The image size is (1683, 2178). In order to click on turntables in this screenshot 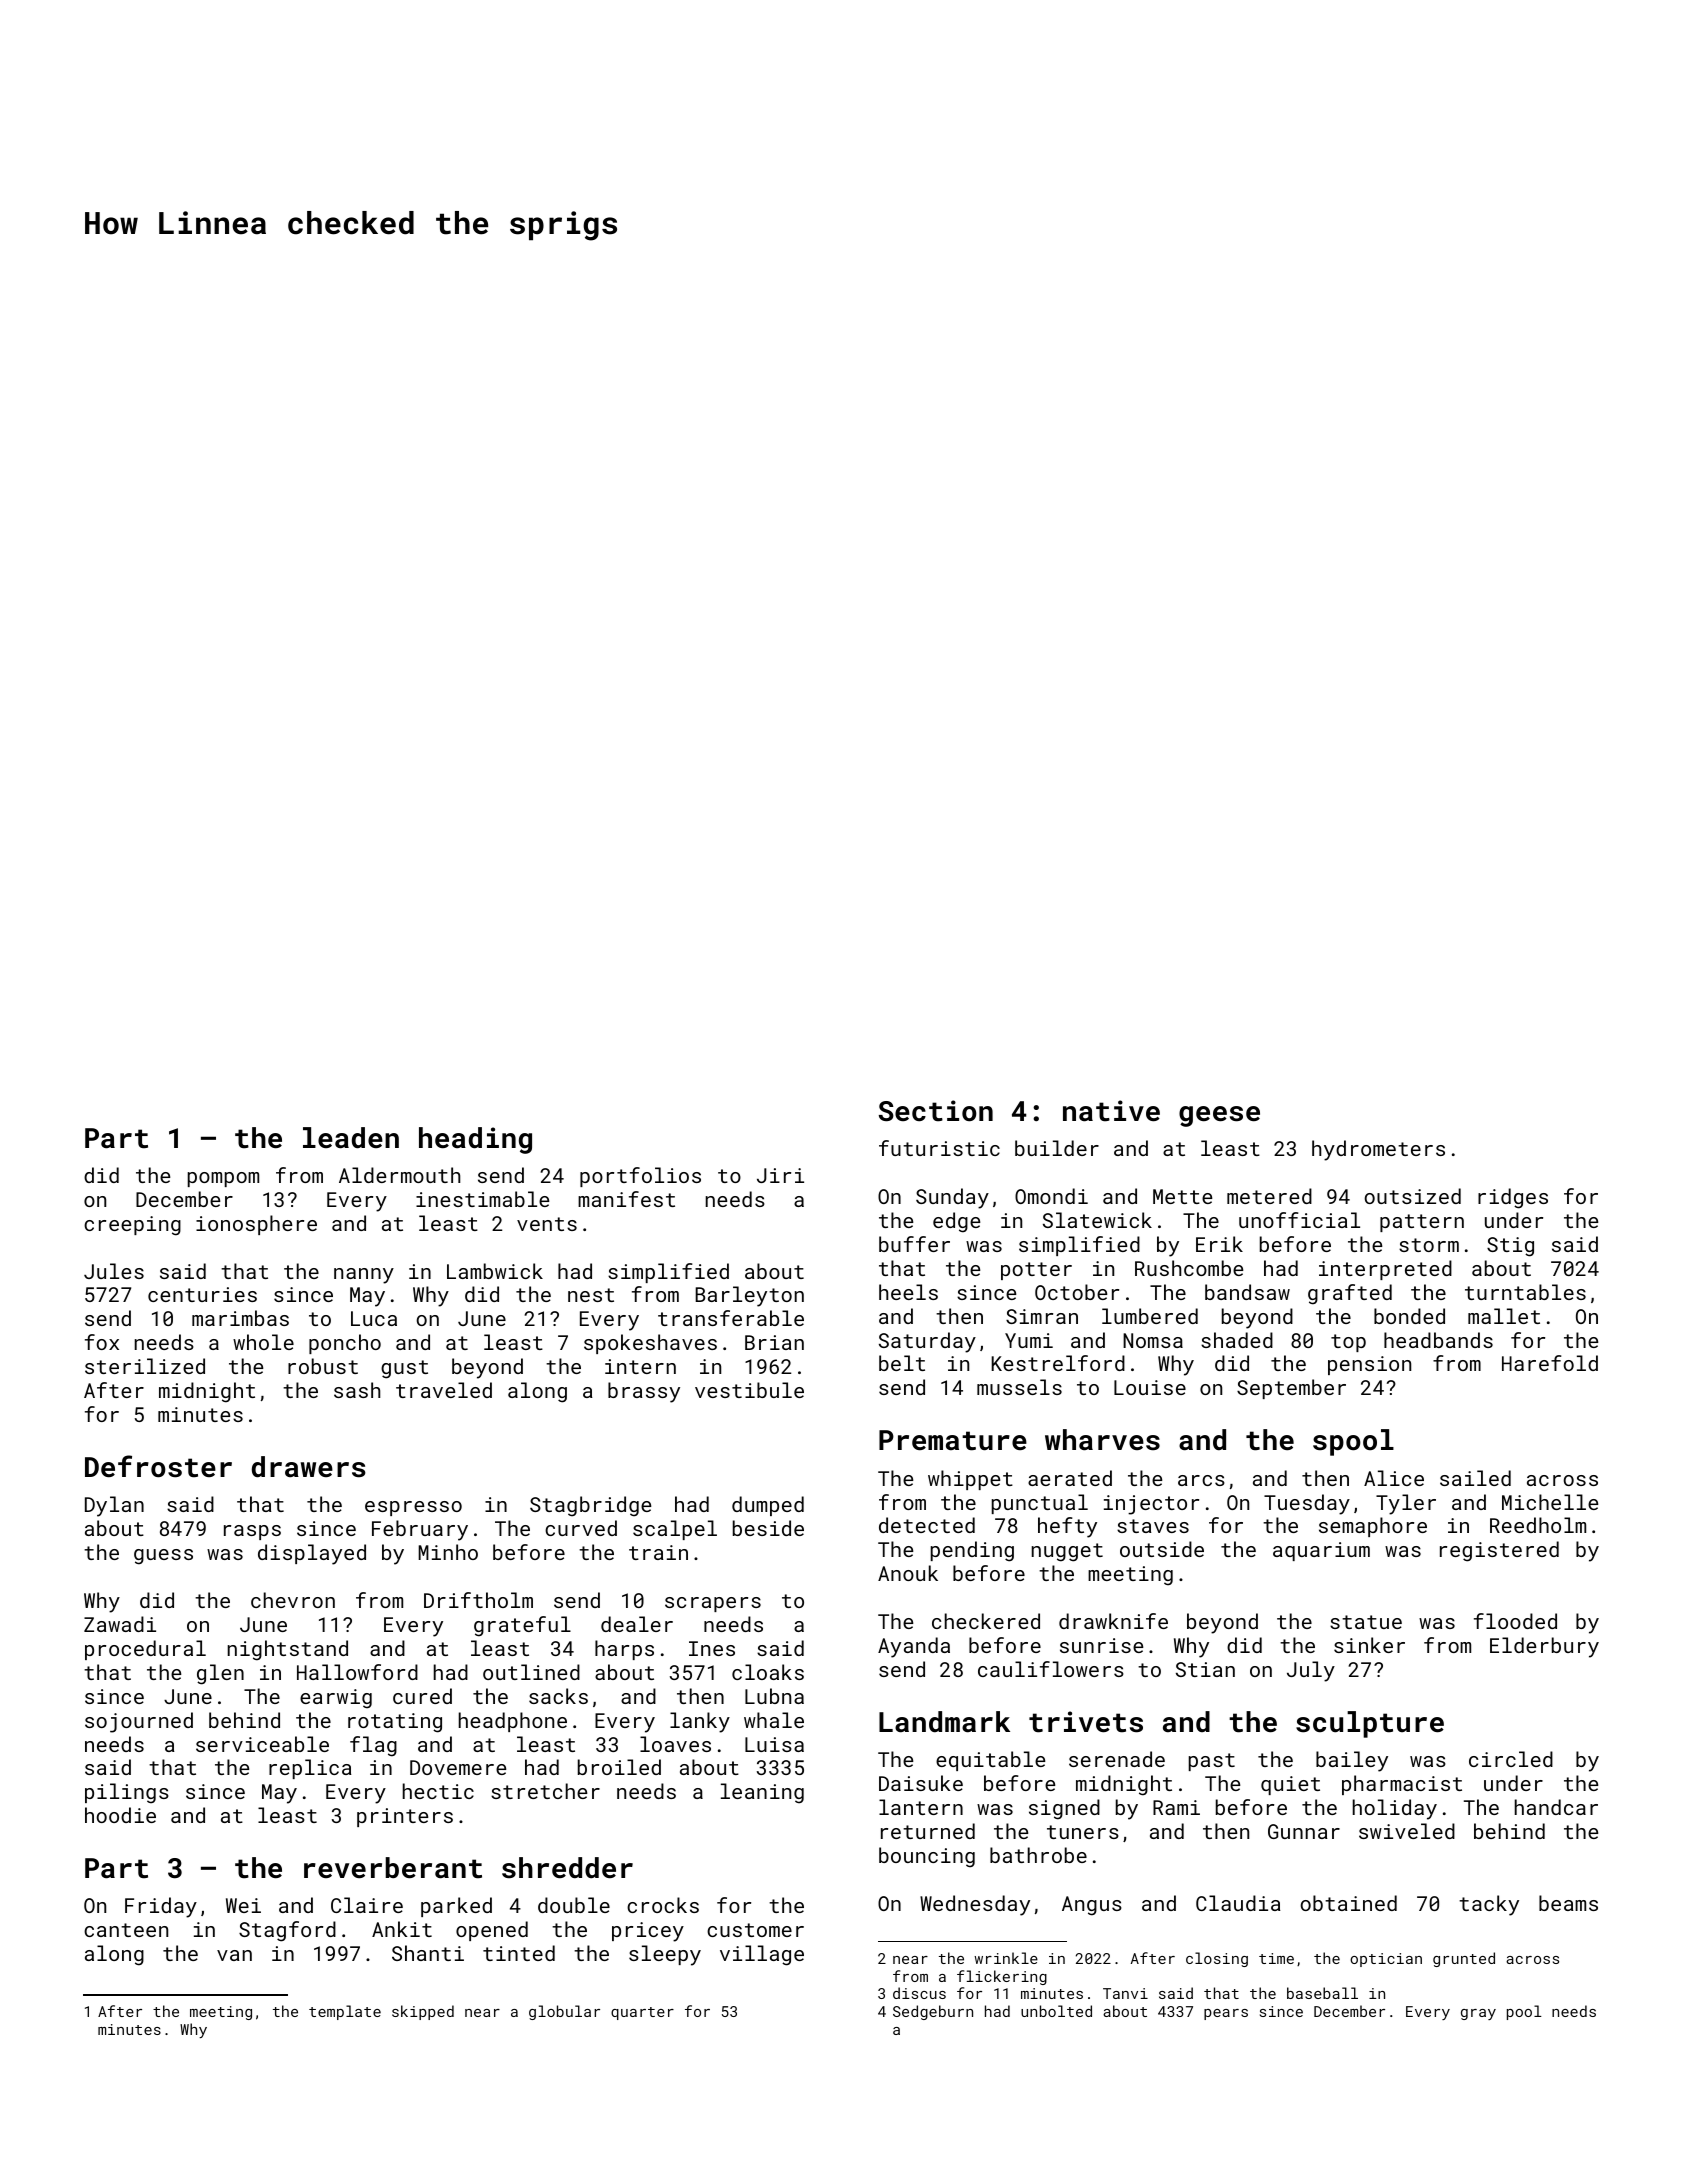, I will do `click(1525, 1292)`.
